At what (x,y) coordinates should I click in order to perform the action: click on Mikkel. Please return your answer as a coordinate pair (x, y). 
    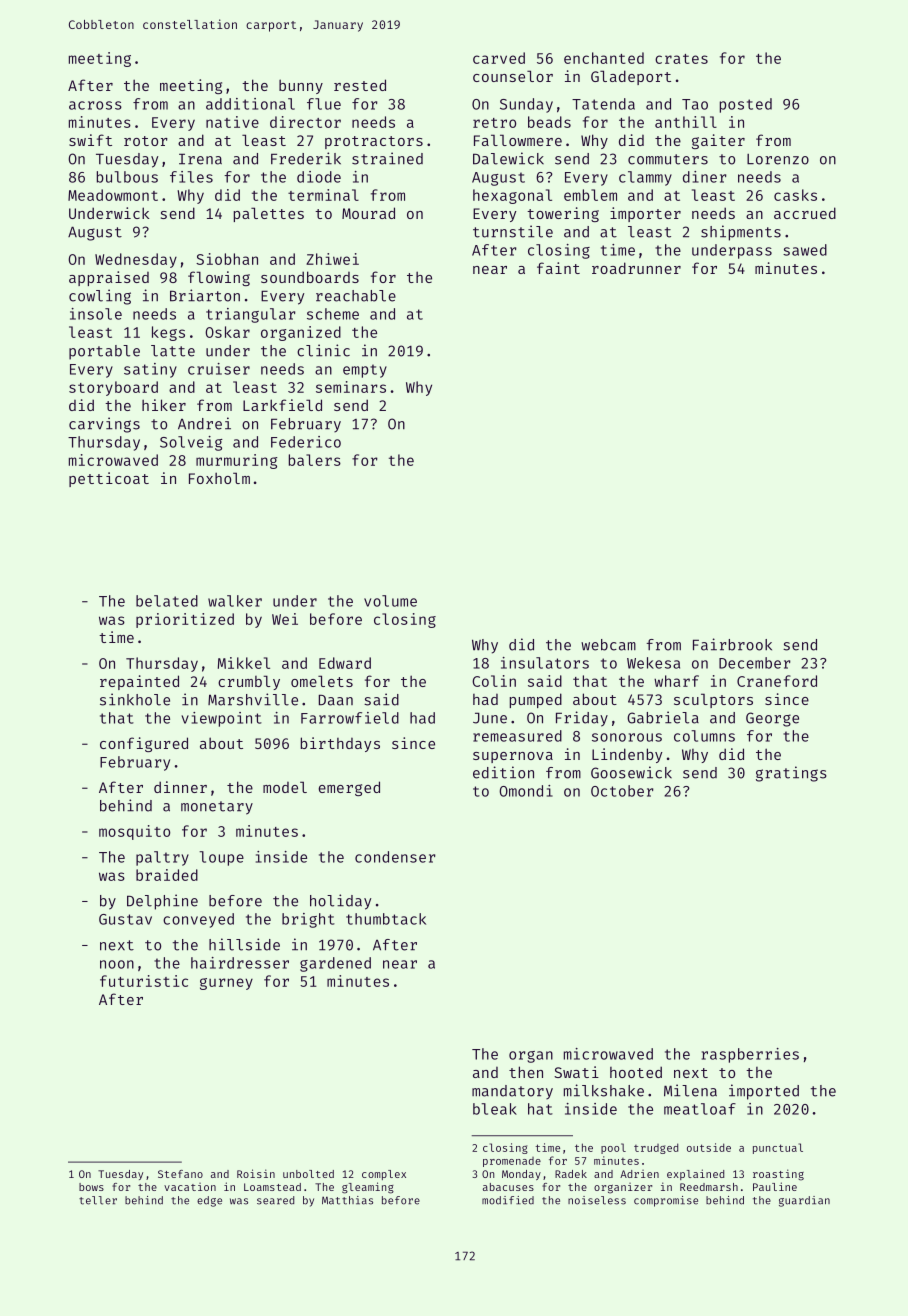
    Looking at the image, I should click on (244, 663).
